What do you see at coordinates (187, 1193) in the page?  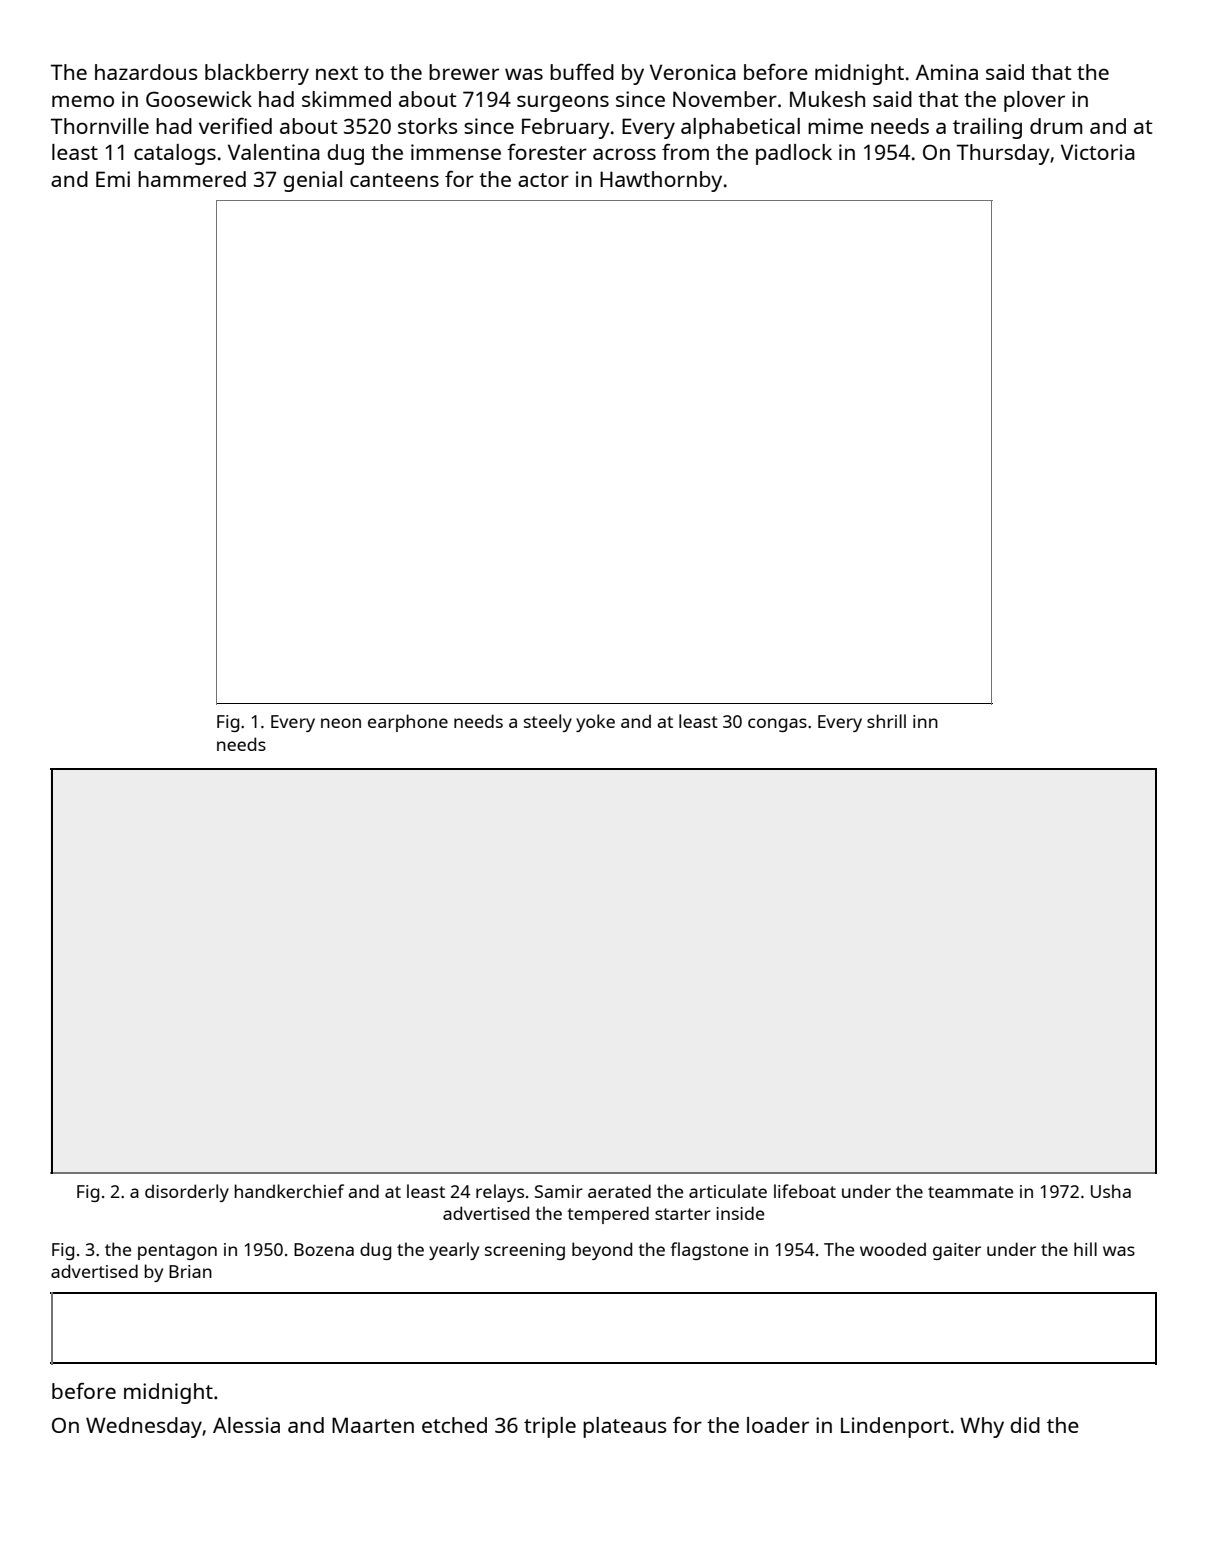 I see `disorderly` at bounding box center [187, 1193].
